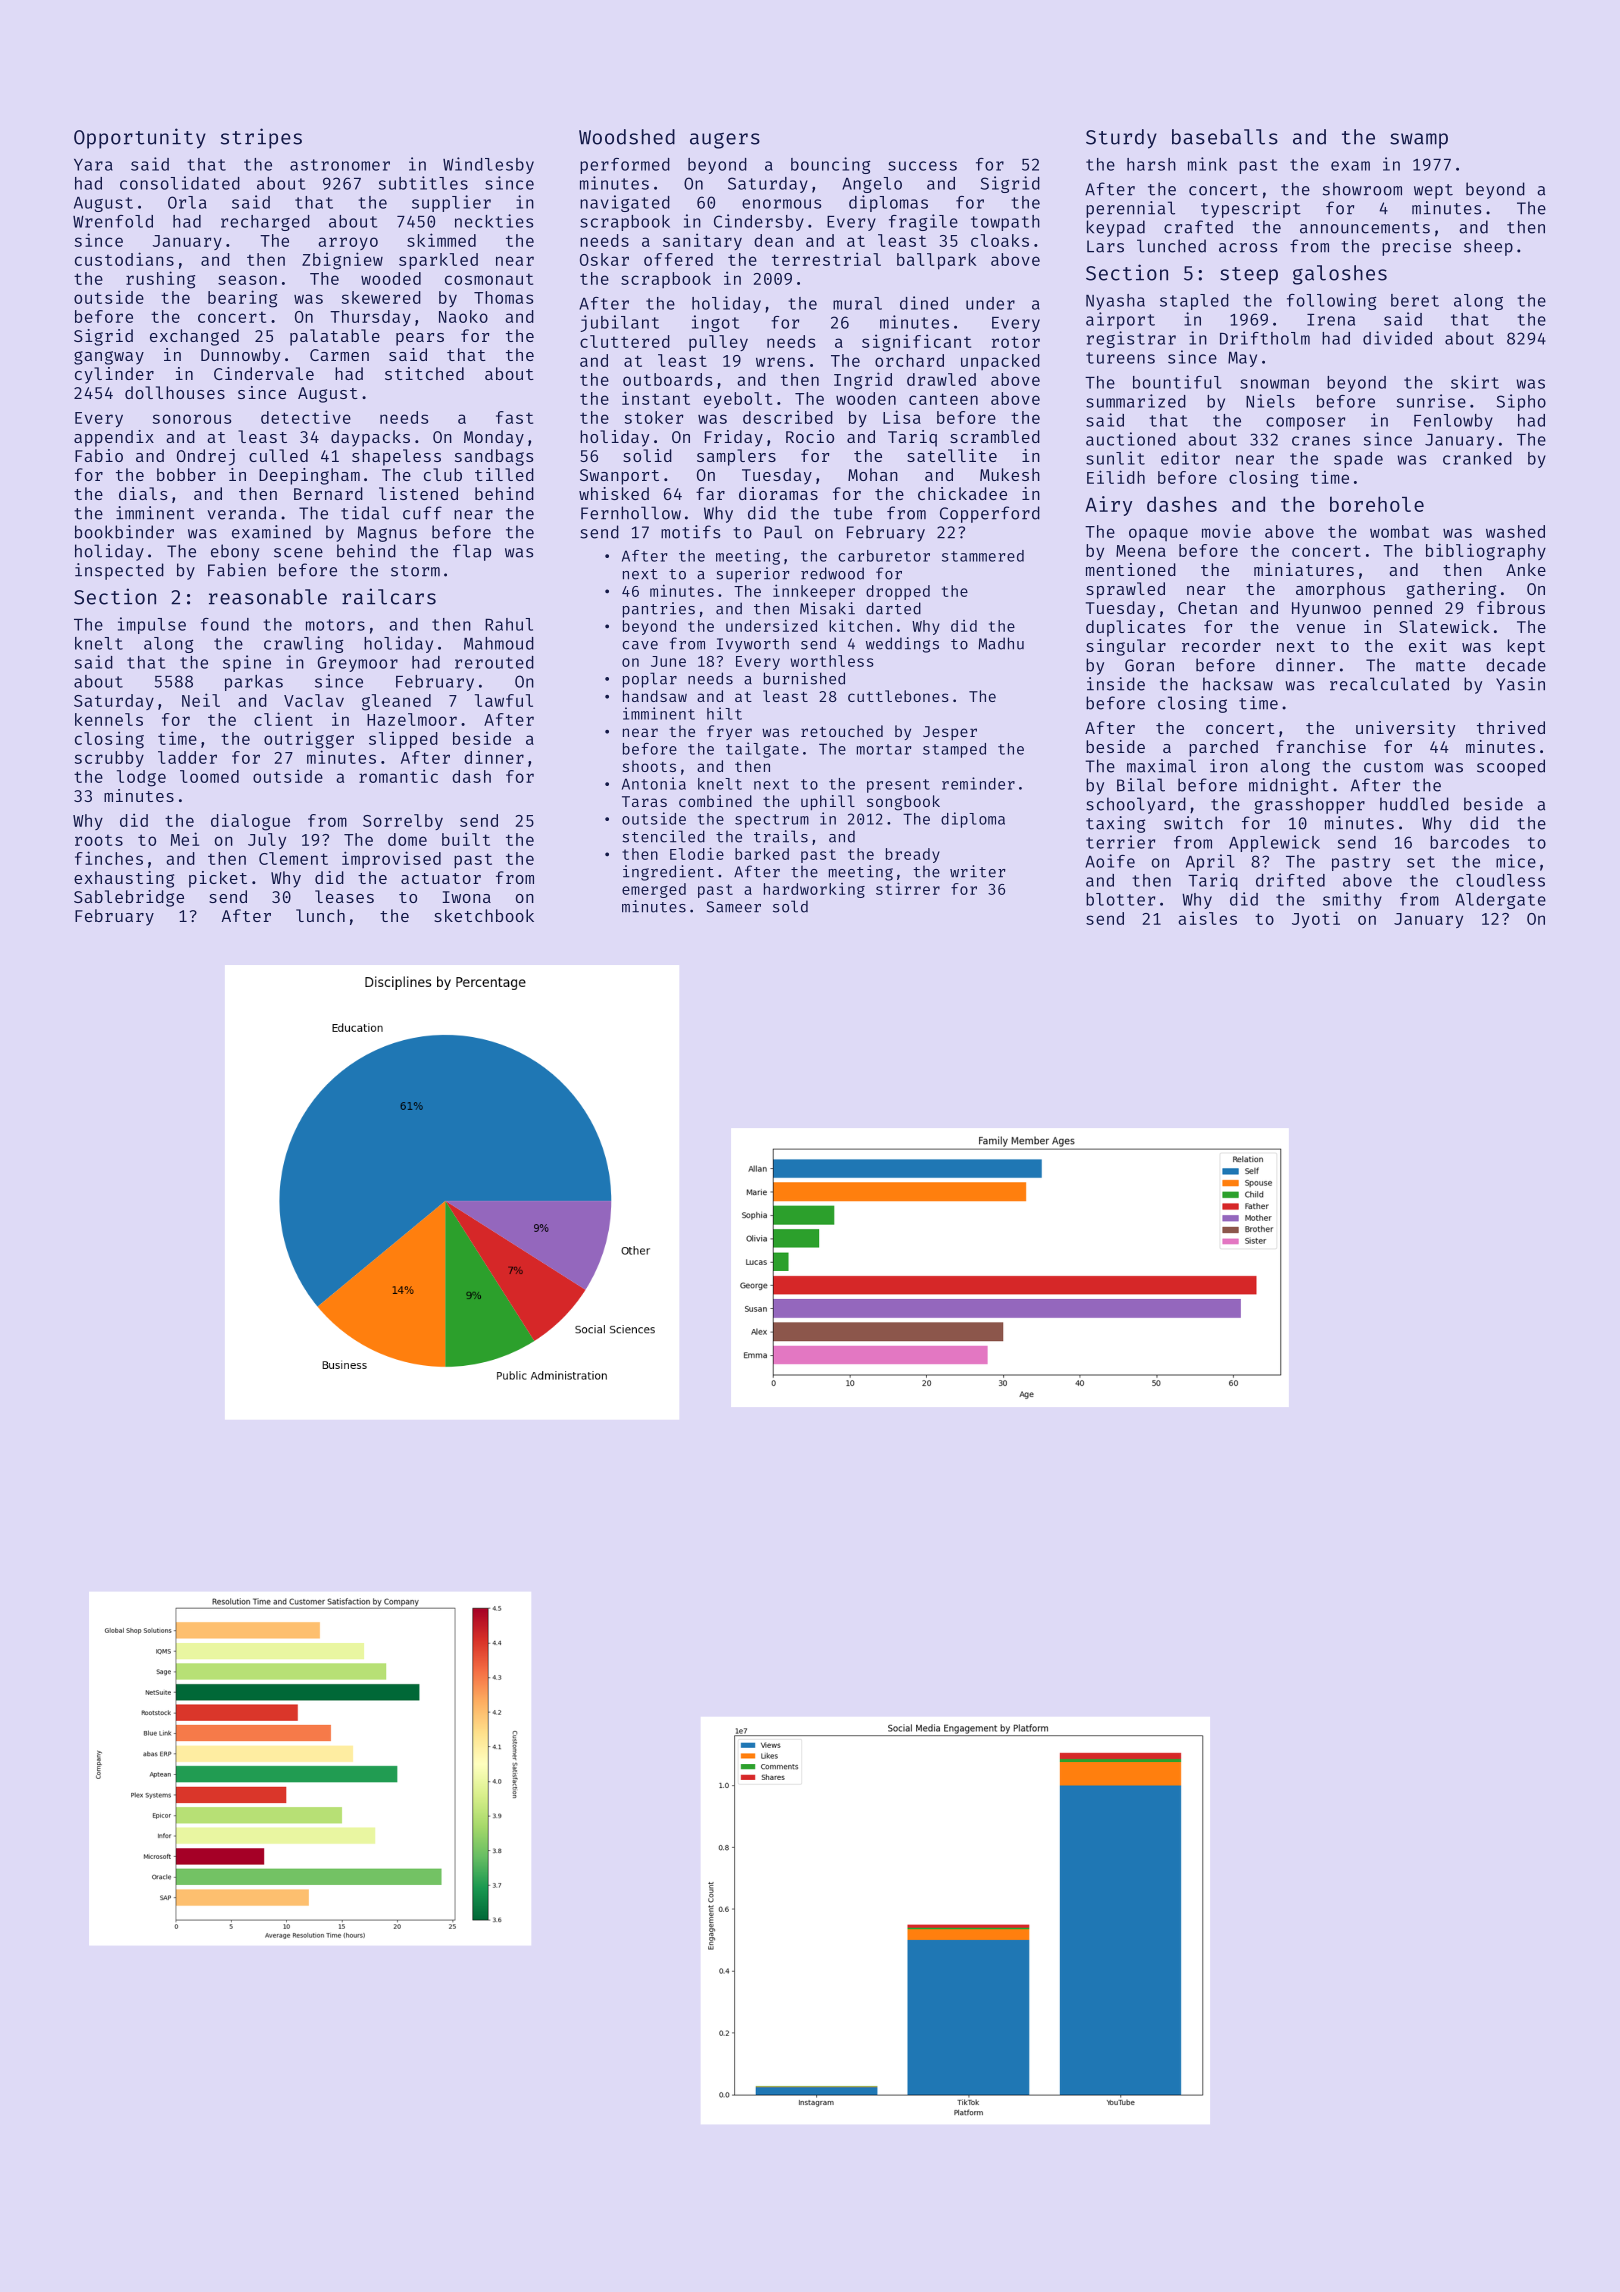 The width and height of the image is (1620, 2292). I want to click on impulse, so click(152, 625).
